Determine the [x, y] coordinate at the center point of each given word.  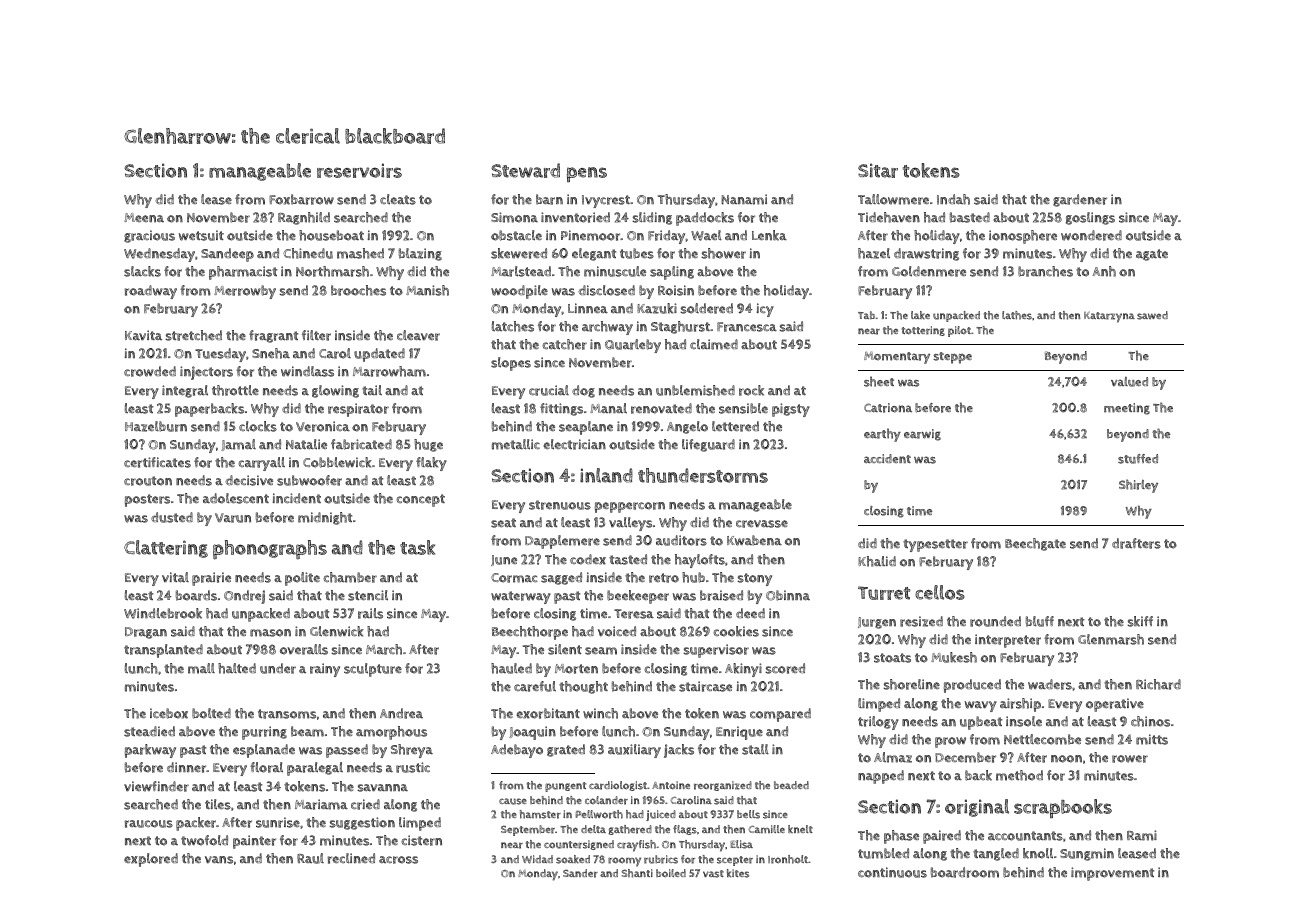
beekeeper [638, 597]
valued [1129, 382]
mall [201, 668]
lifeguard [708, 445]
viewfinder [156, 786]
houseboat [331, 235]
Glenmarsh [1111, 639]
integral [185, 391]
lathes [1017, 315]
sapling [672, 273]
